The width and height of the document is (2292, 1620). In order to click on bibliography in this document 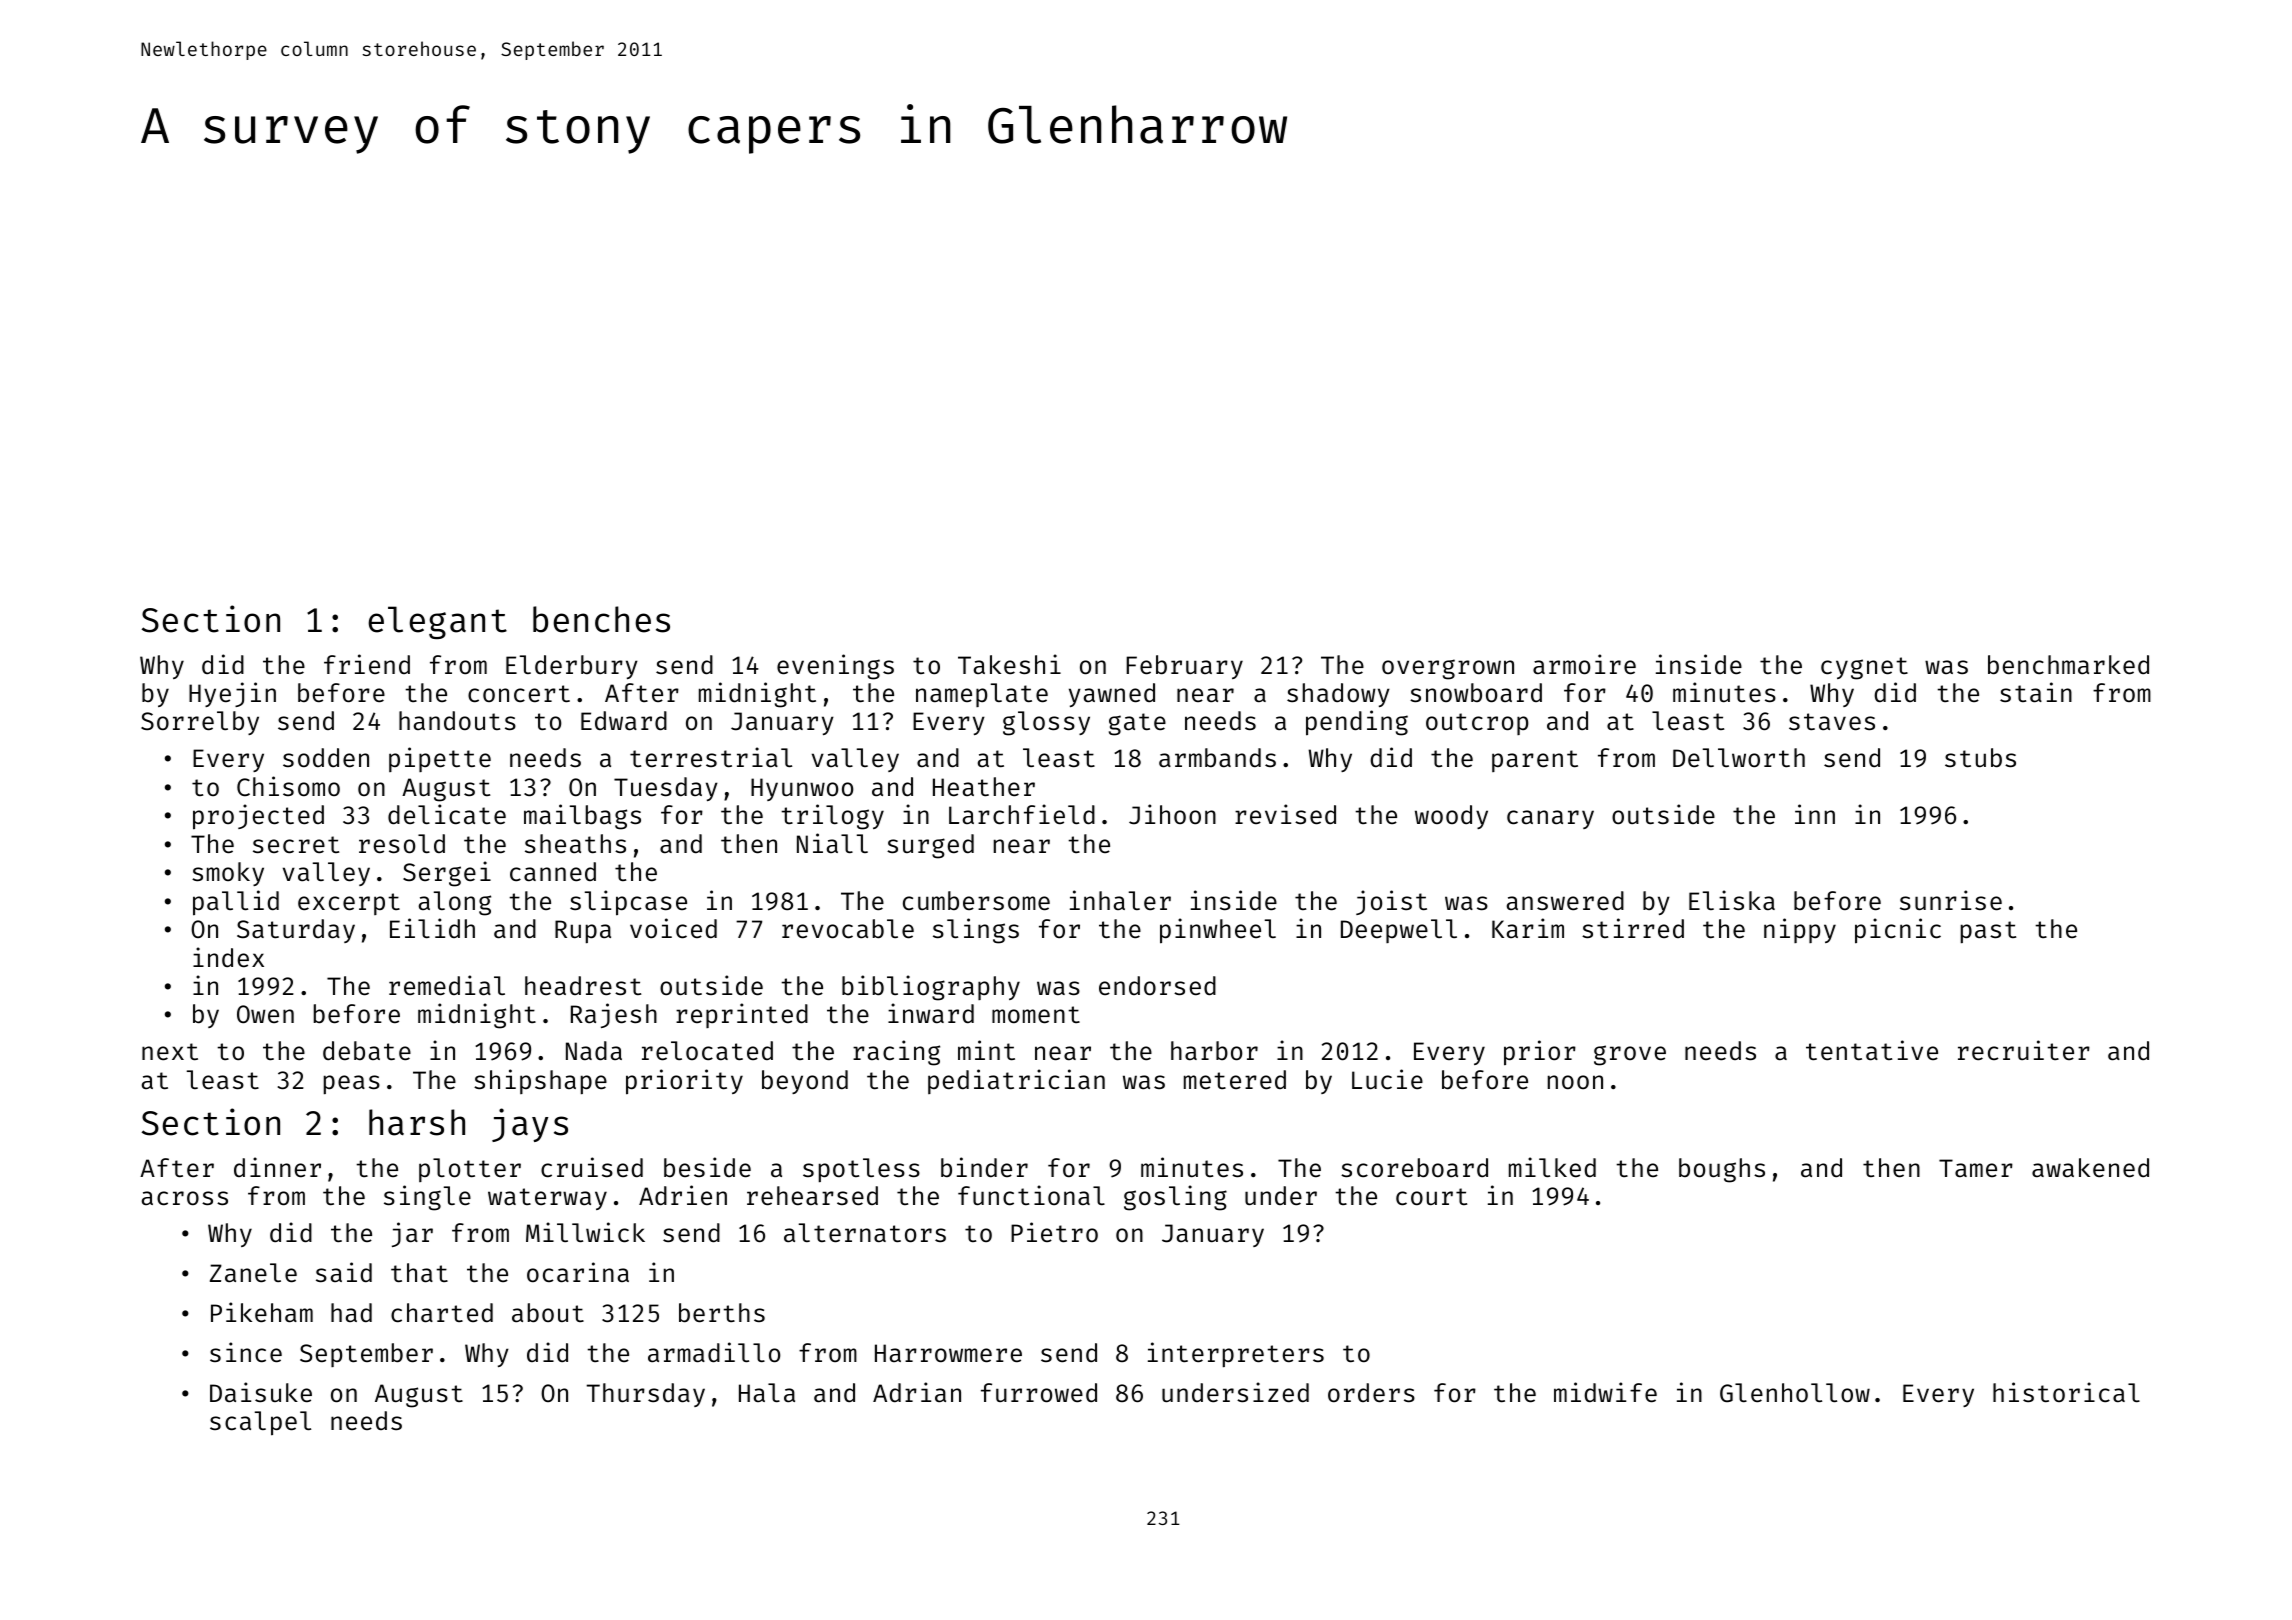, I will do `click(931, 988)`.
